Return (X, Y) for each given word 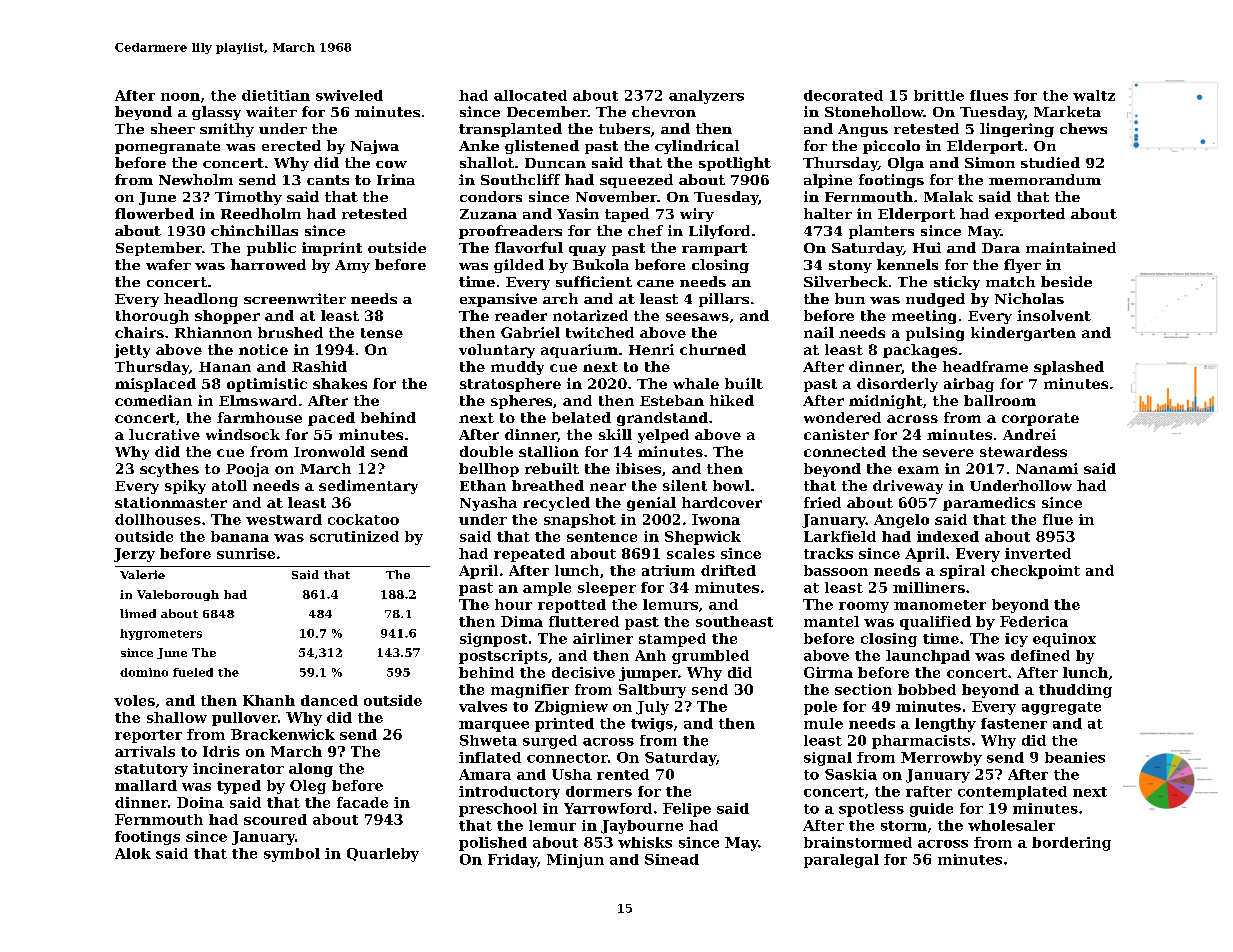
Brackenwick (283, 734)
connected (845, 451)
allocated (530, 95)
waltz (1094, 95)
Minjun (575, 861)
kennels (907, 264)
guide (931, 810)
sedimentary (368, 487)
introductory (509, 793)
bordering (1071, 844)
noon (180, 97)
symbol (292, 855)
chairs (139, 332)
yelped (663, 436)
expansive (498, 300)
